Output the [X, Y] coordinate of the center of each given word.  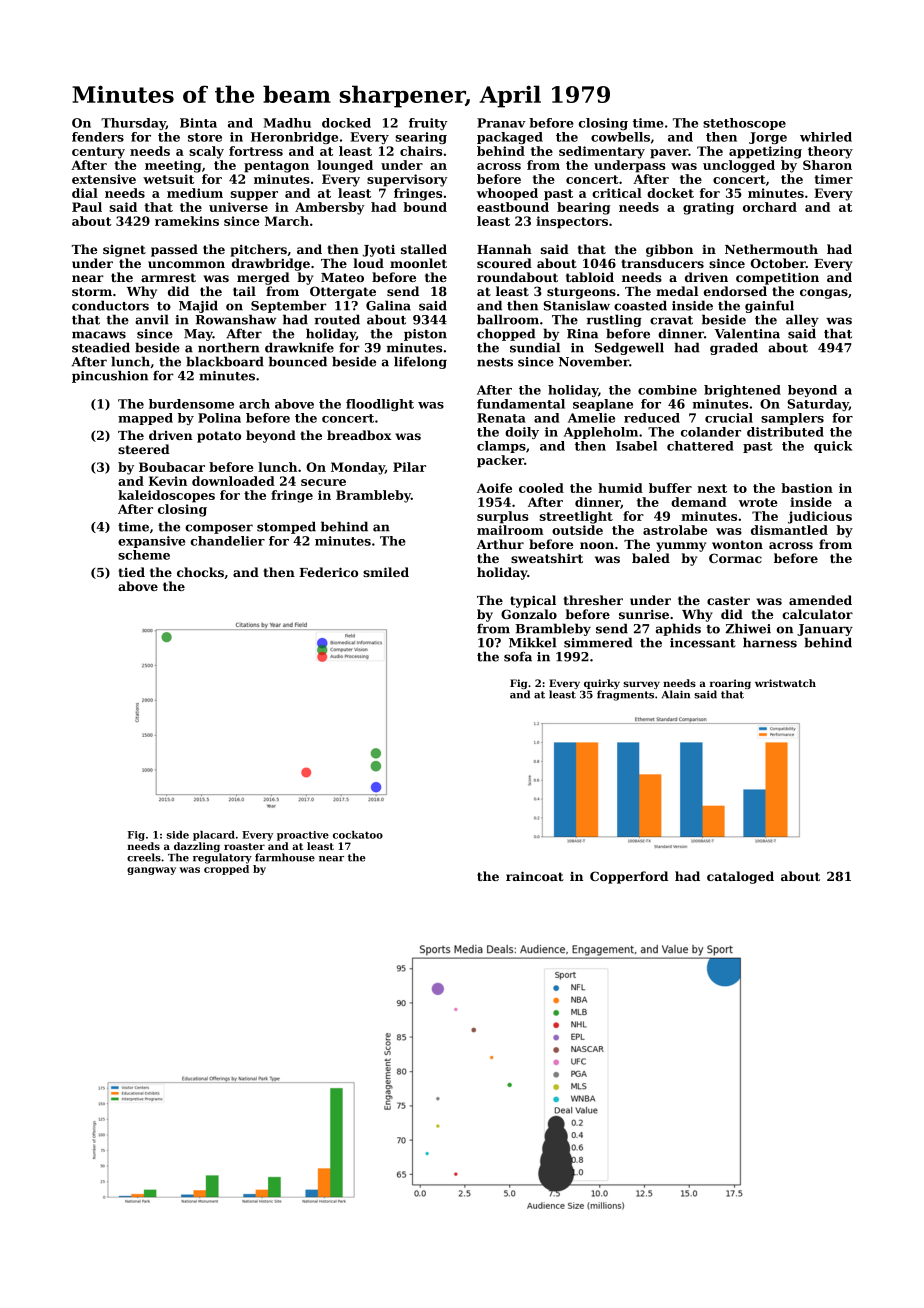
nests [495, 362]
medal [677, 291]
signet [124, 251]
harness [770, 642]
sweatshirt [547, 558]
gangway [151, 871]
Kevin [168, 481]
